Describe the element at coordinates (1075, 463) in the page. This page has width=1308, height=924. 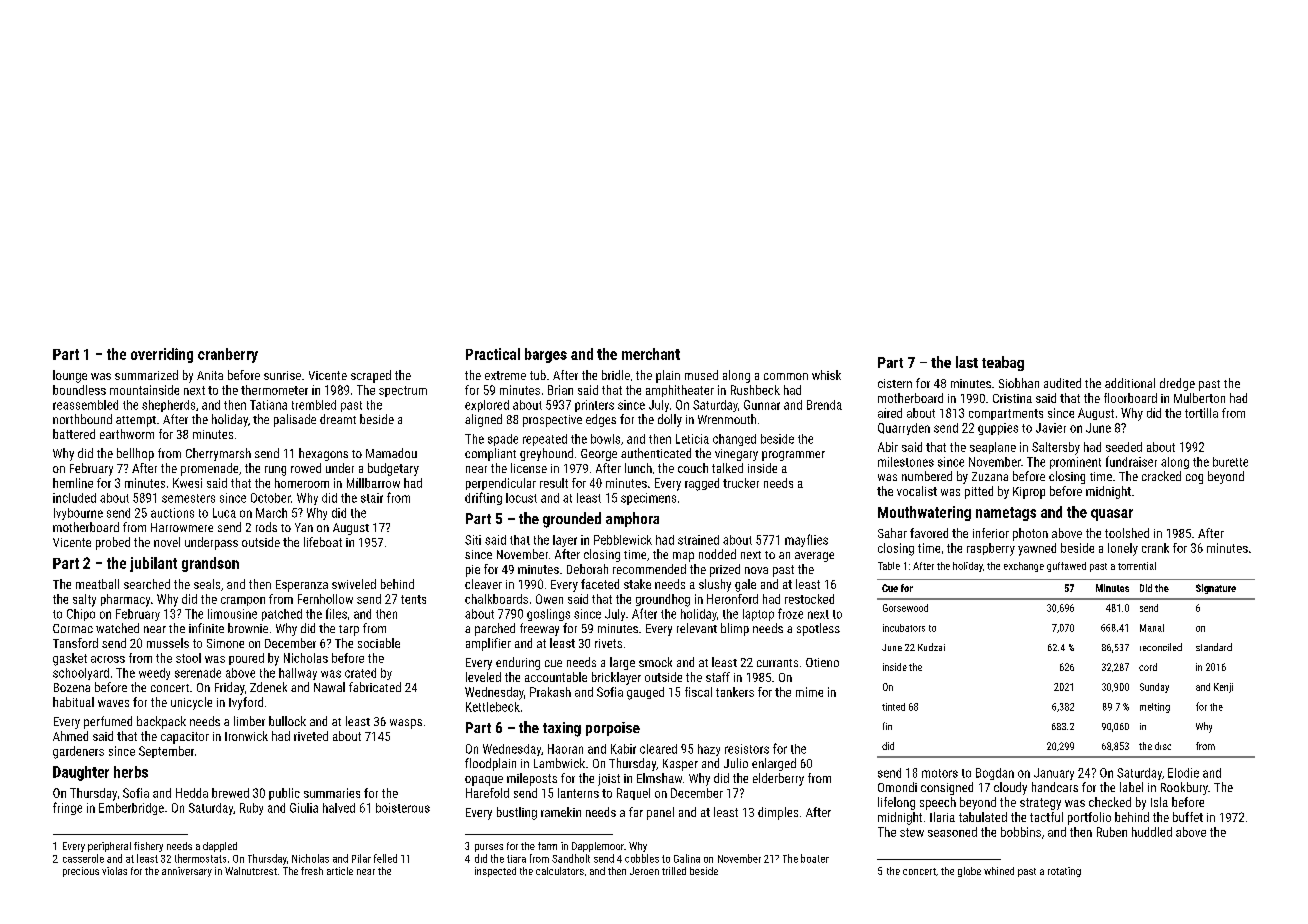
I see `prominent` at that location.
